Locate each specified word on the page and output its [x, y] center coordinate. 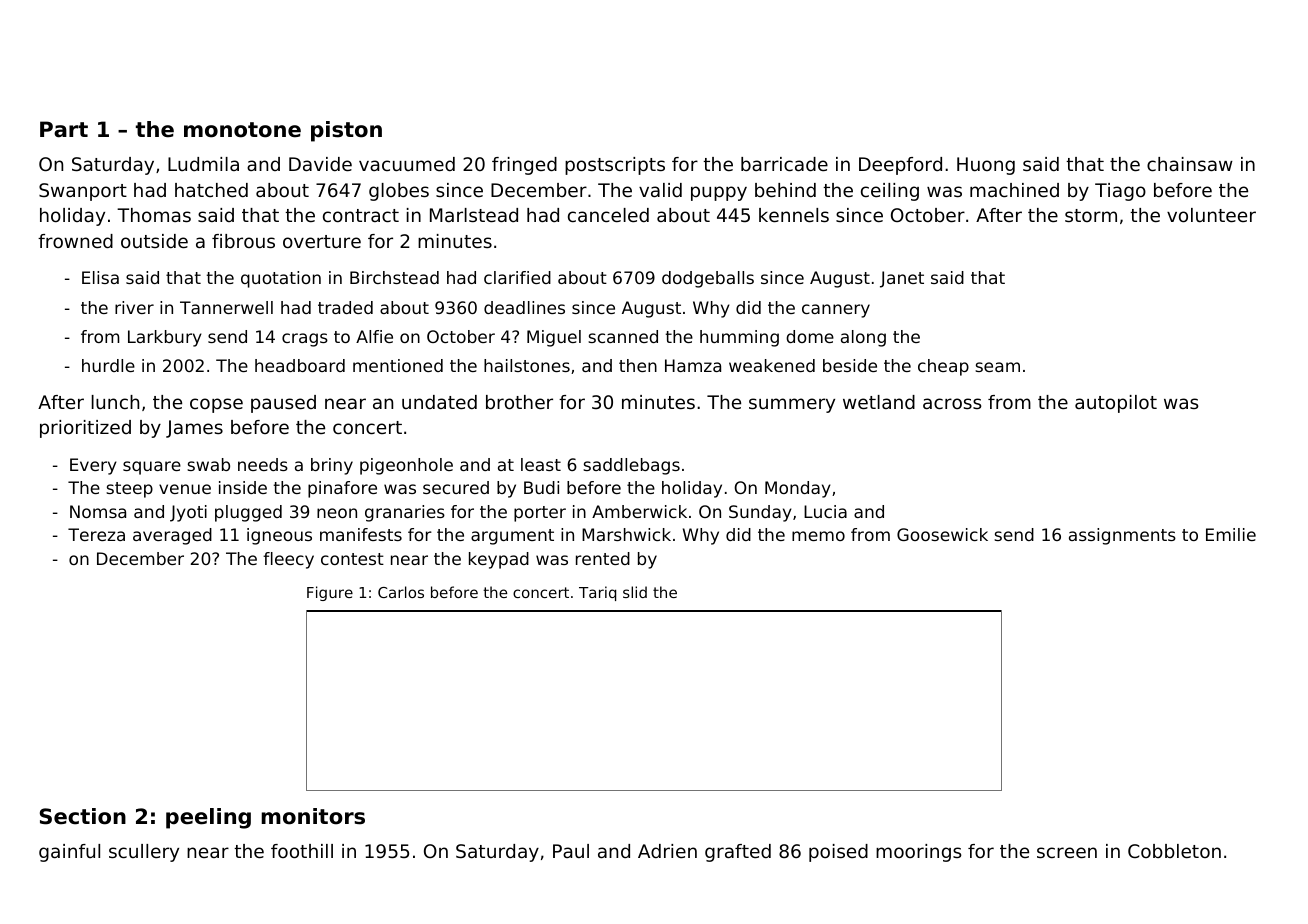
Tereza [96, 534]
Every [93, 466]
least [541, 464]
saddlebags [631, 466]
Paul [571, 851]
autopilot [1116, 404]
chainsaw [1190, 164]
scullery [144, 853]
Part [64, 129]
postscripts [615, 166]
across [952, 403]
